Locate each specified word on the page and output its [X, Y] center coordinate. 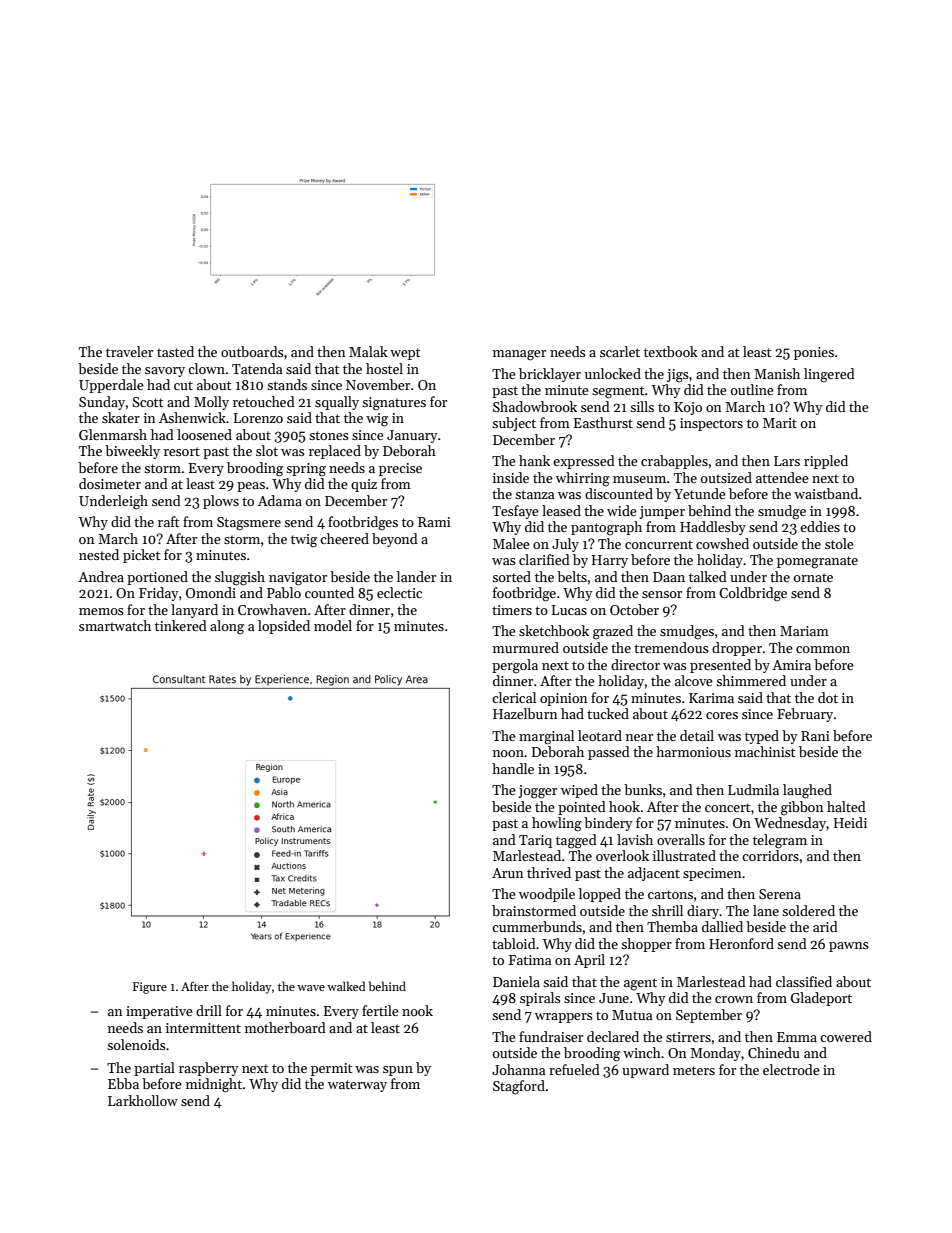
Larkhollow [143, 1100]
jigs [678, 376]
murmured [526, 647]
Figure [150, 988]
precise [400, 469]
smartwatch [115, 625]
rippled [826, 462]
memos [101, 611]
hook [624, 806]
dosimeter [110, 483]
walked [346, 986]
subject [514, 424]
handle [513, 768]
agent [640, 984]
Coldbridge [753, 594]
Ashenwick [192, 417]
